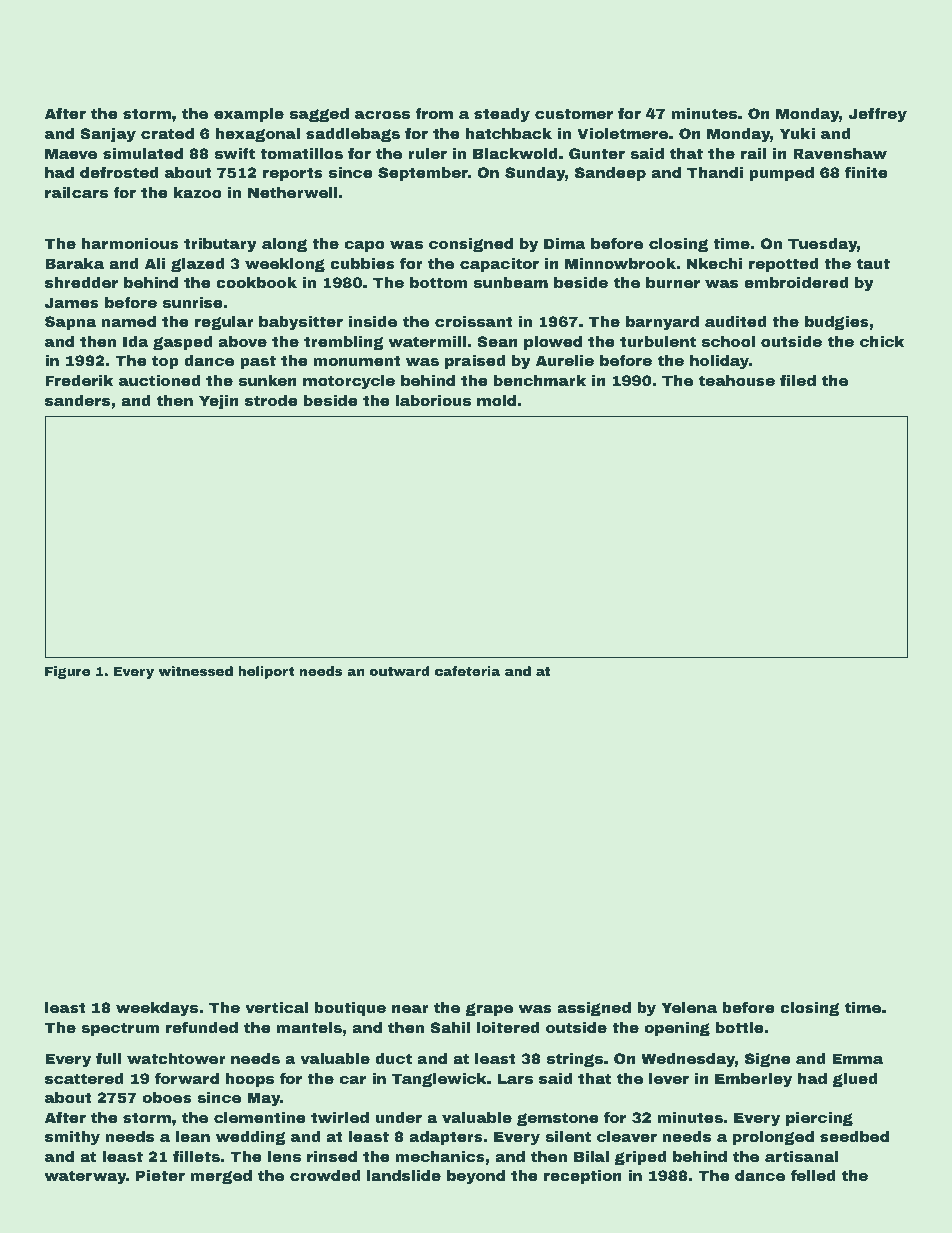 Image resolution: width=952 pixels, height=1233 pixels. I want to click on Sanjay, so click(108, 135).
